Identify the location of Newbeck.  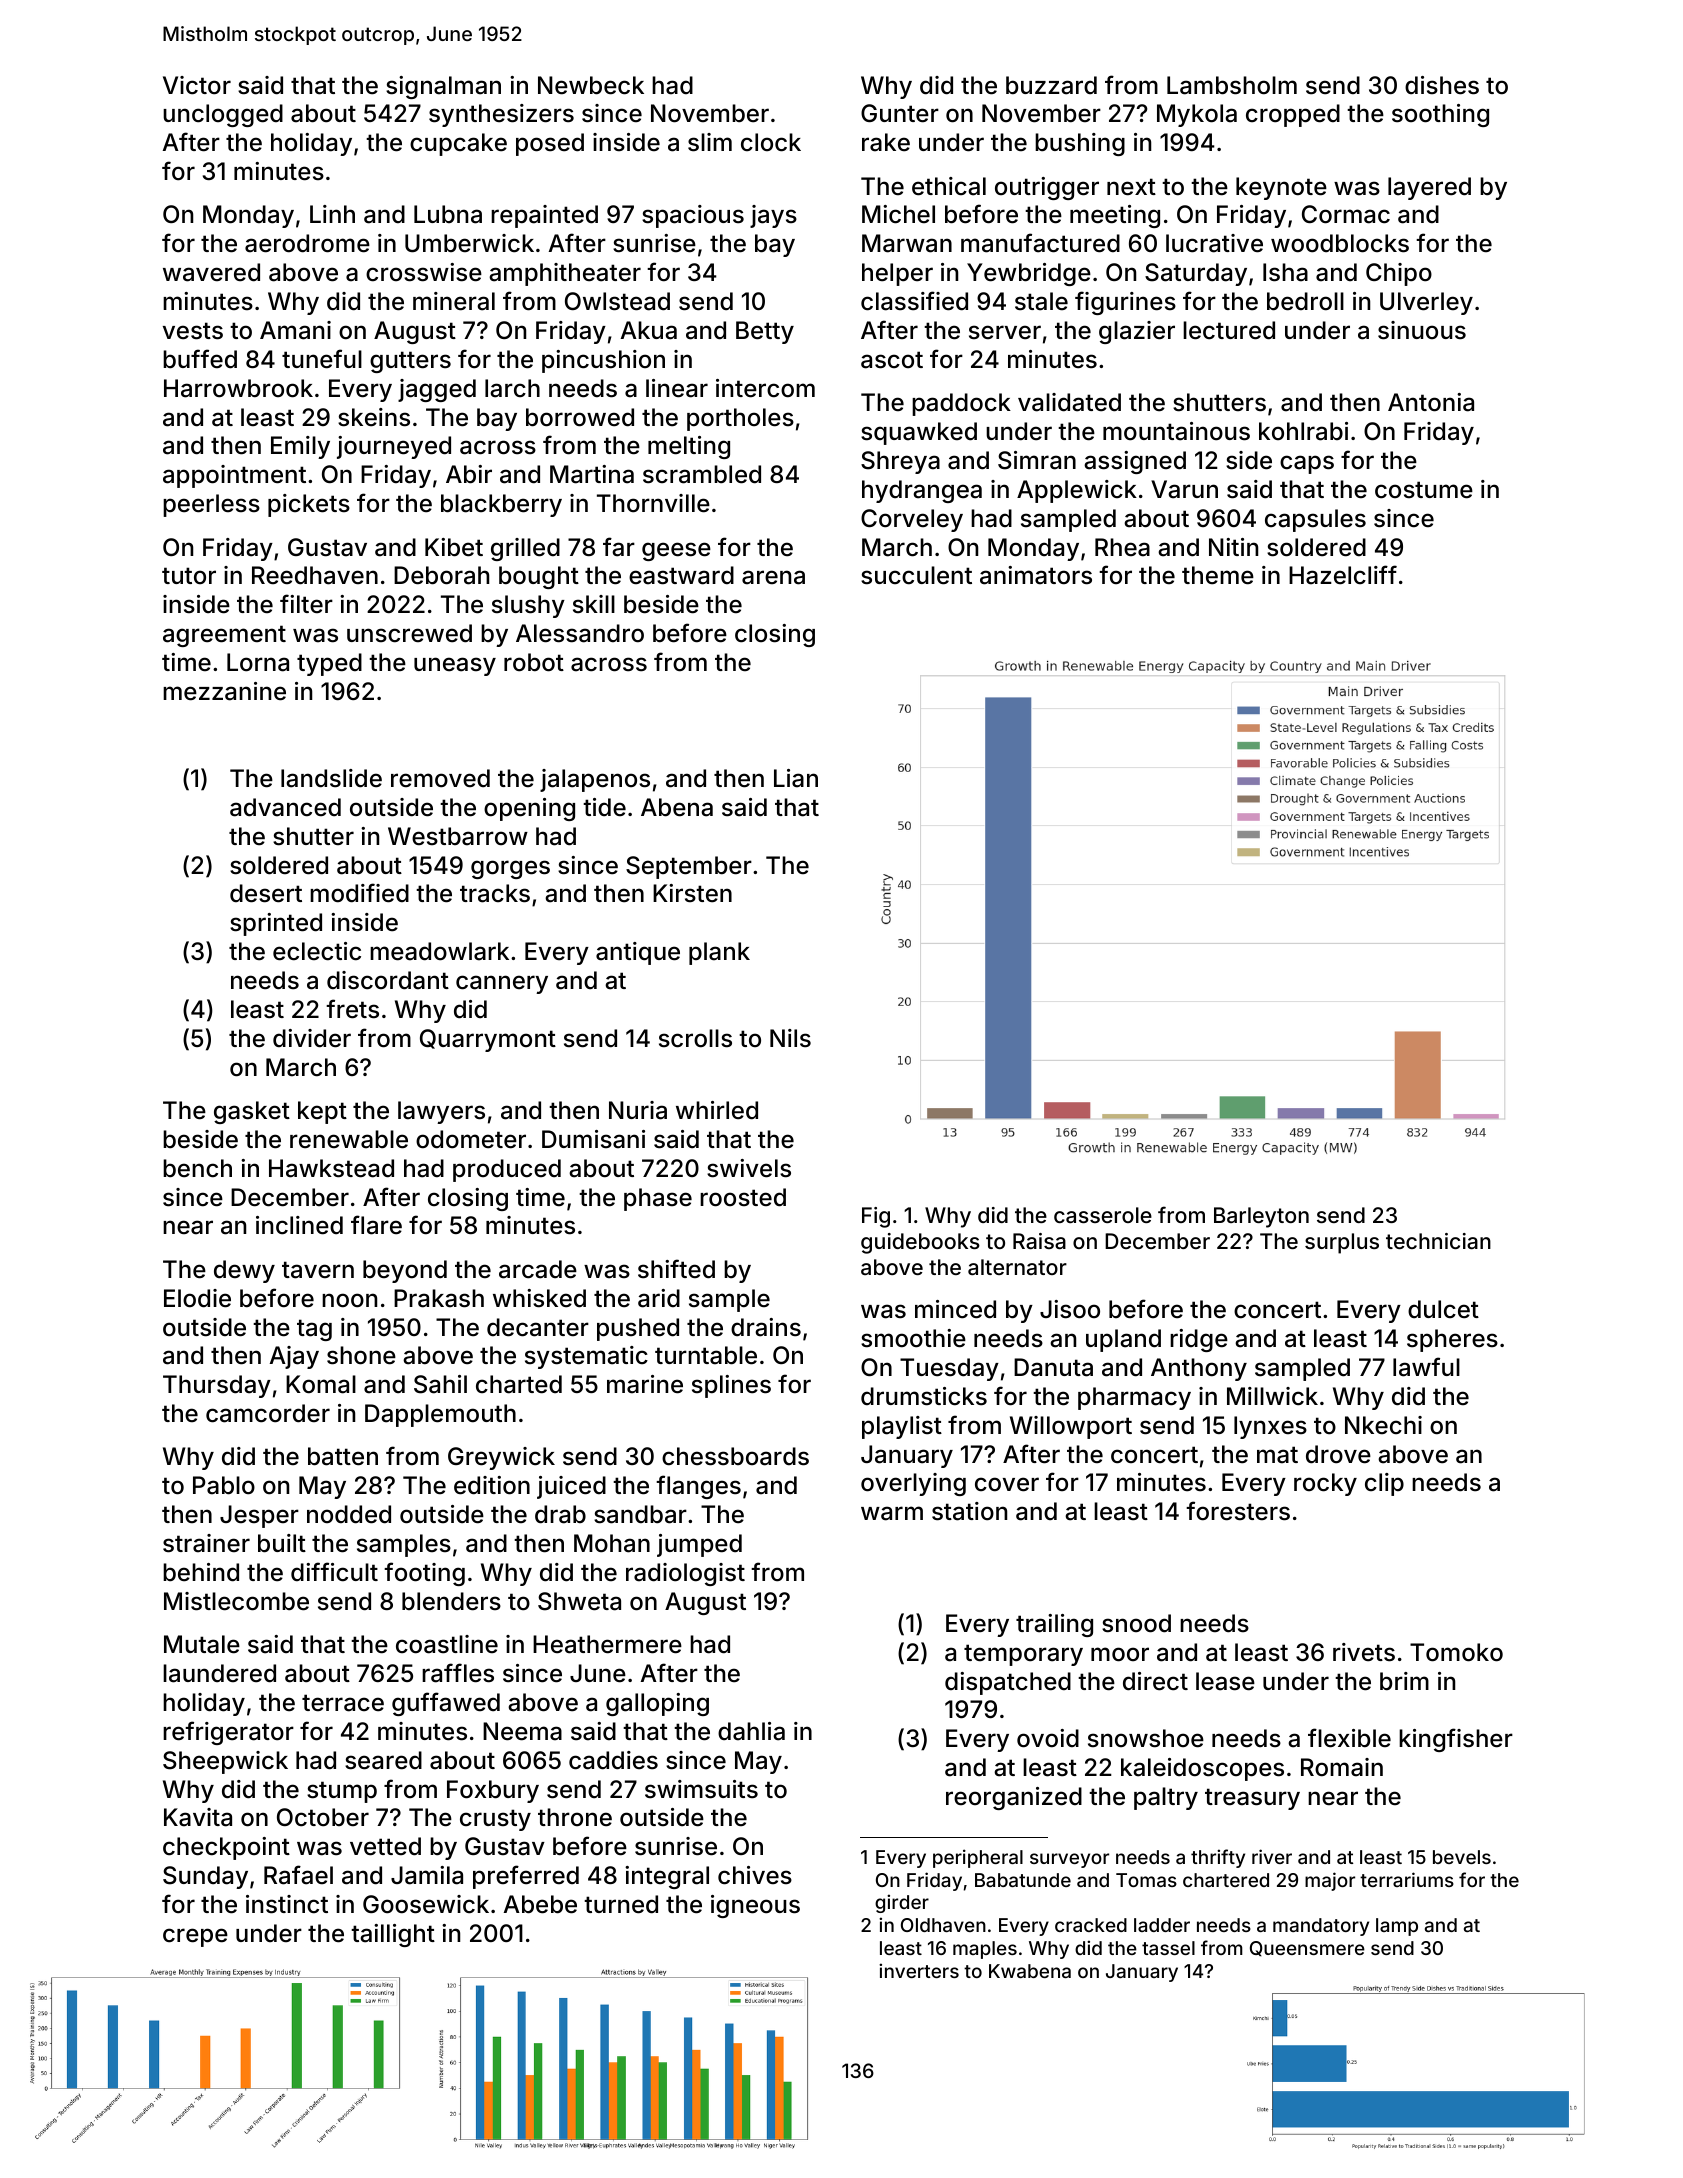
(591, 85).
